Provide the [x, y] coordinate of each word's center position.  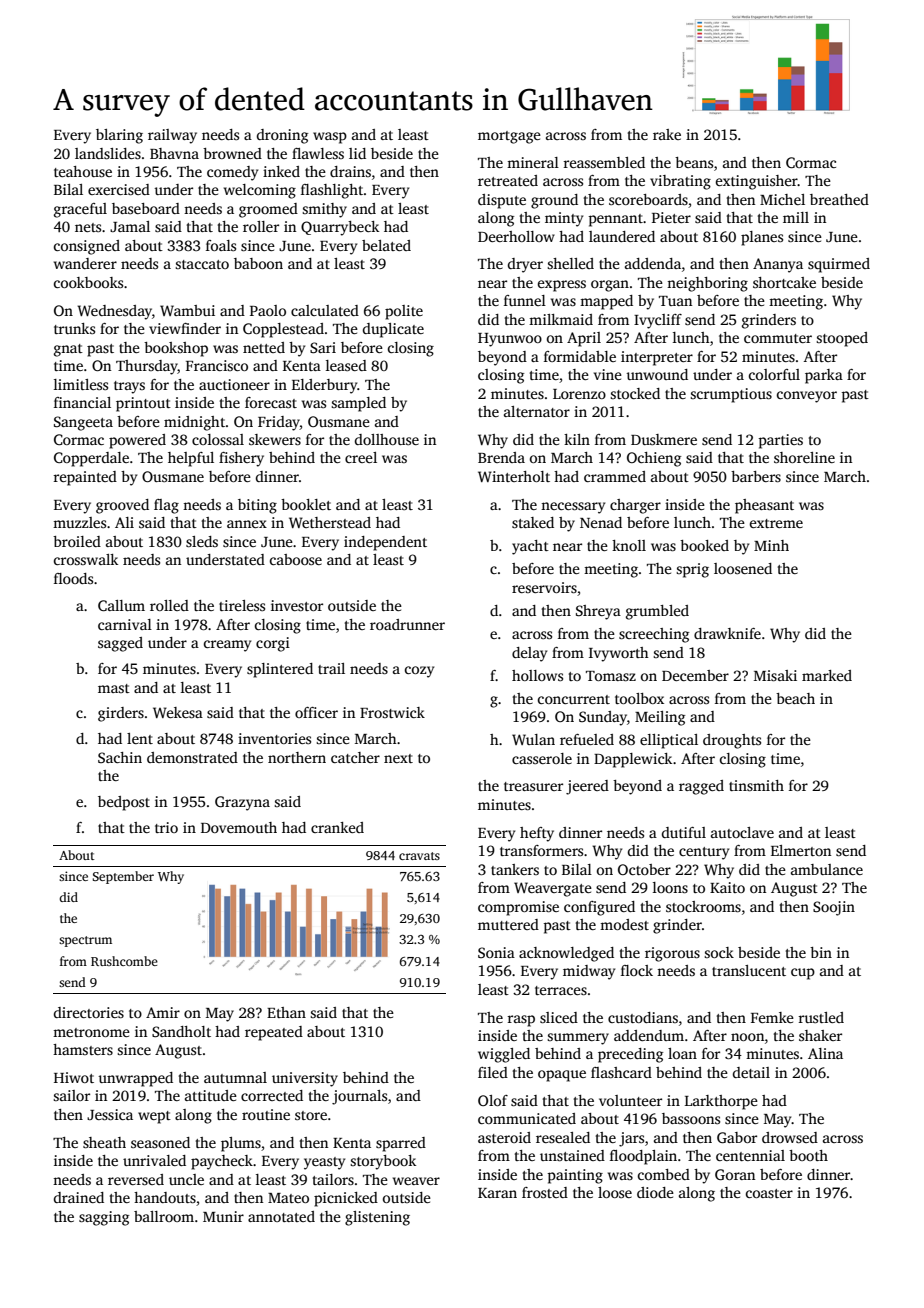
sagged [120, 644]
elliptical [669, 741]
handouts [165, 1197]
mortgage [509, 137]
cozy [419, 672]
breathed [839, 199]
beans [694, 162]
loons [670, 887]
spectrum [85, 941]
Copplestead [283, 330]
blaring [119, 136]
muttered [508, 924]
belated [386, 245]
